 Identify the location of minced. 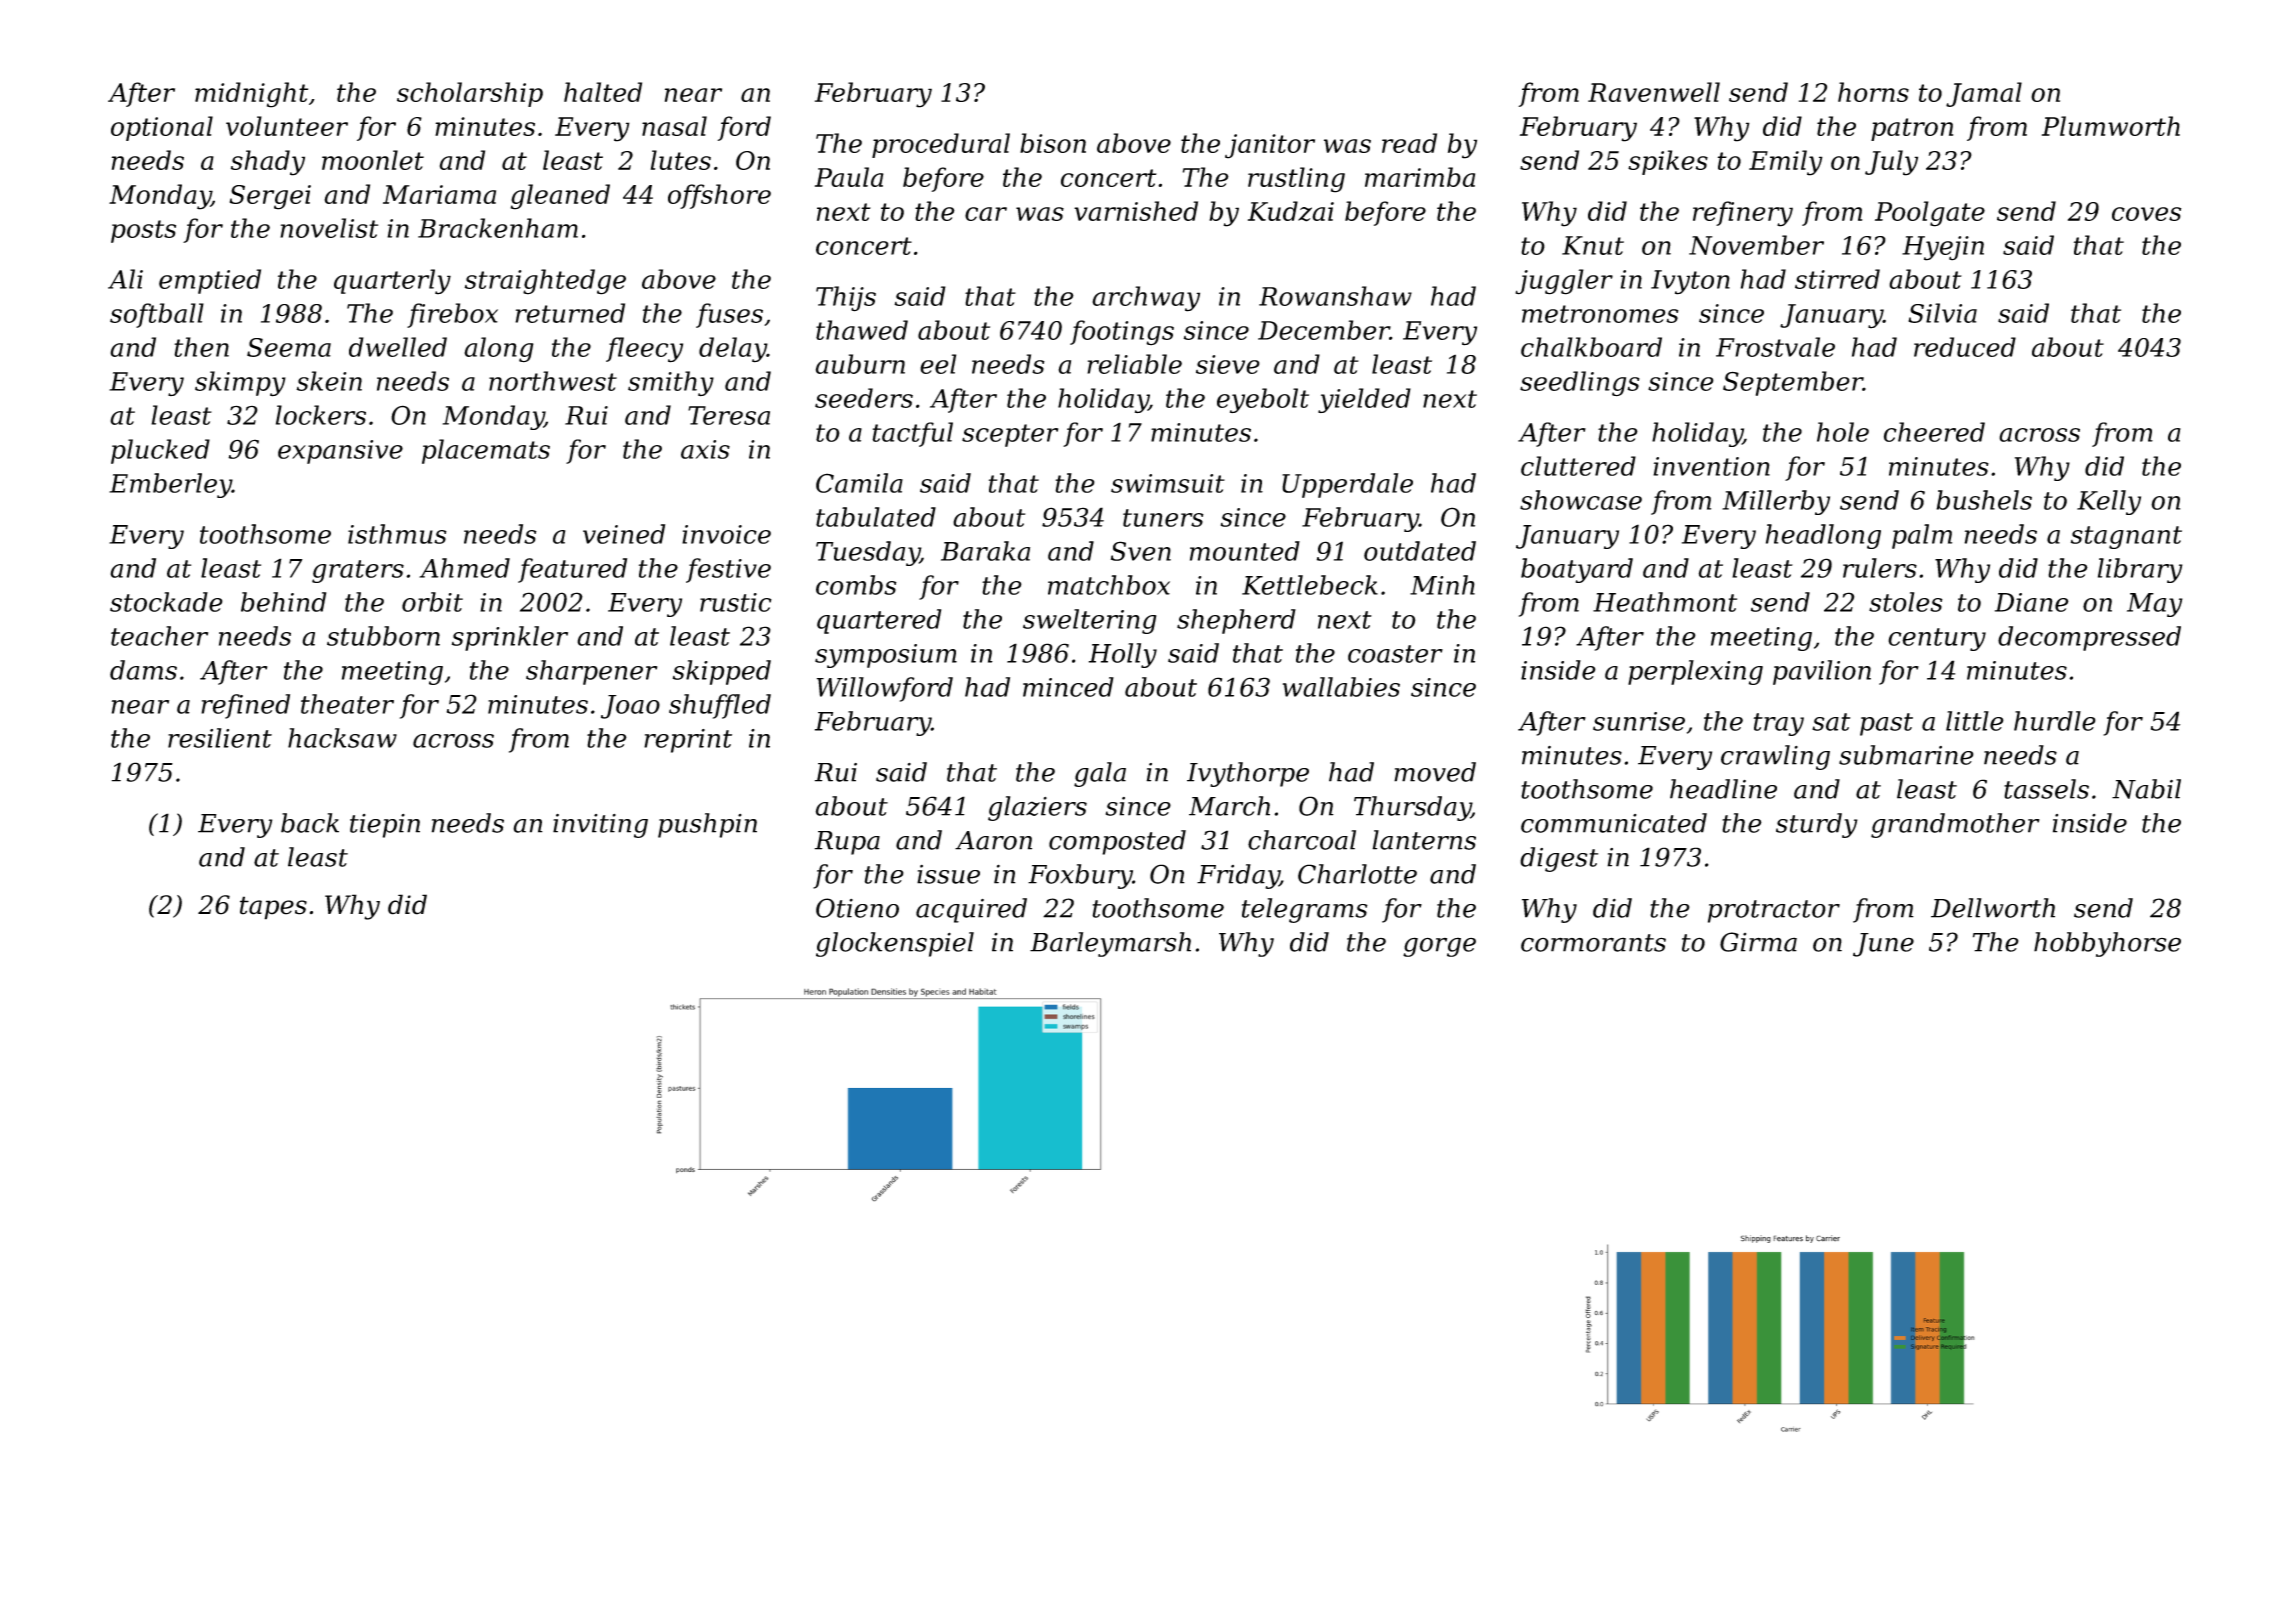
(1068, 687).
